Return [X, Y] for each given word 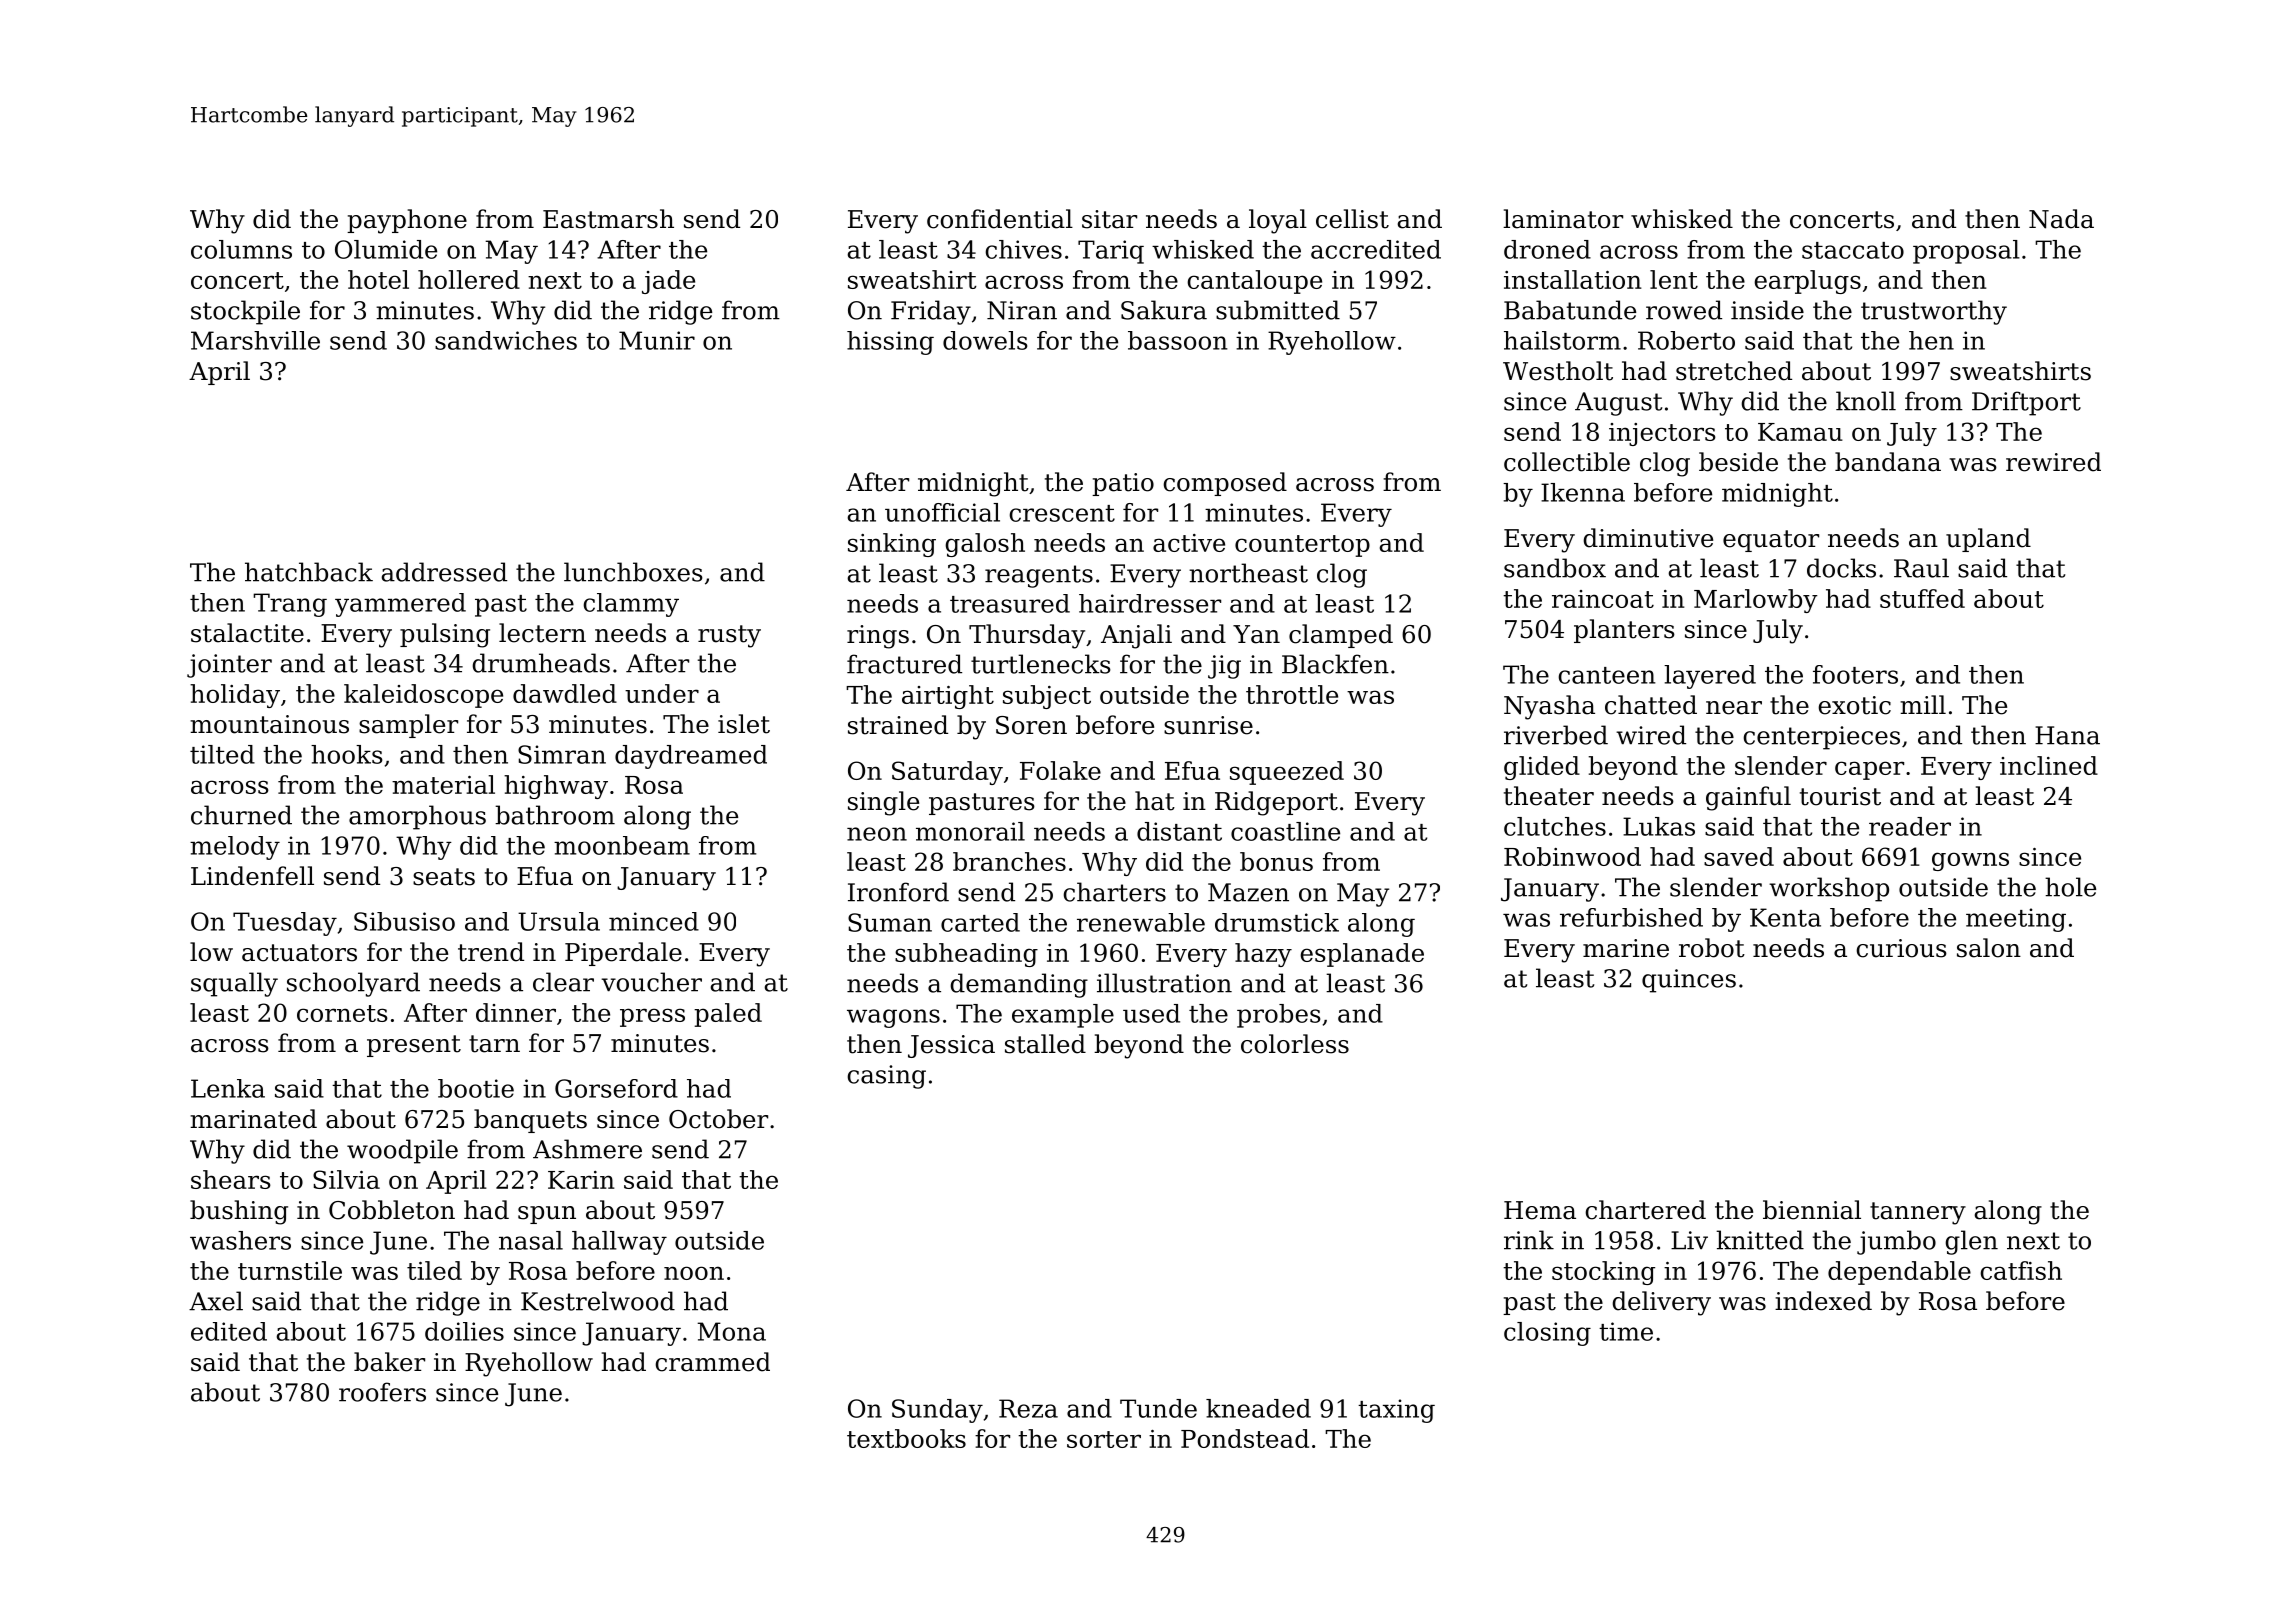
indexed [1823, 1301]
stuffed [1922, 598]
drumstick [1277, 922]
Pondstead [1245, 1438]
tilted [222, 754]
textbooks [906, 1438]
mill [1923, 704]
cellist [1352, 219]
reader [1910, 826]
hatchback [309, 572]
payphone [407, 221]
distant [1179, 831]
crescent [1062, 513]
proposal [1966, 252]
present [414, 1046]
